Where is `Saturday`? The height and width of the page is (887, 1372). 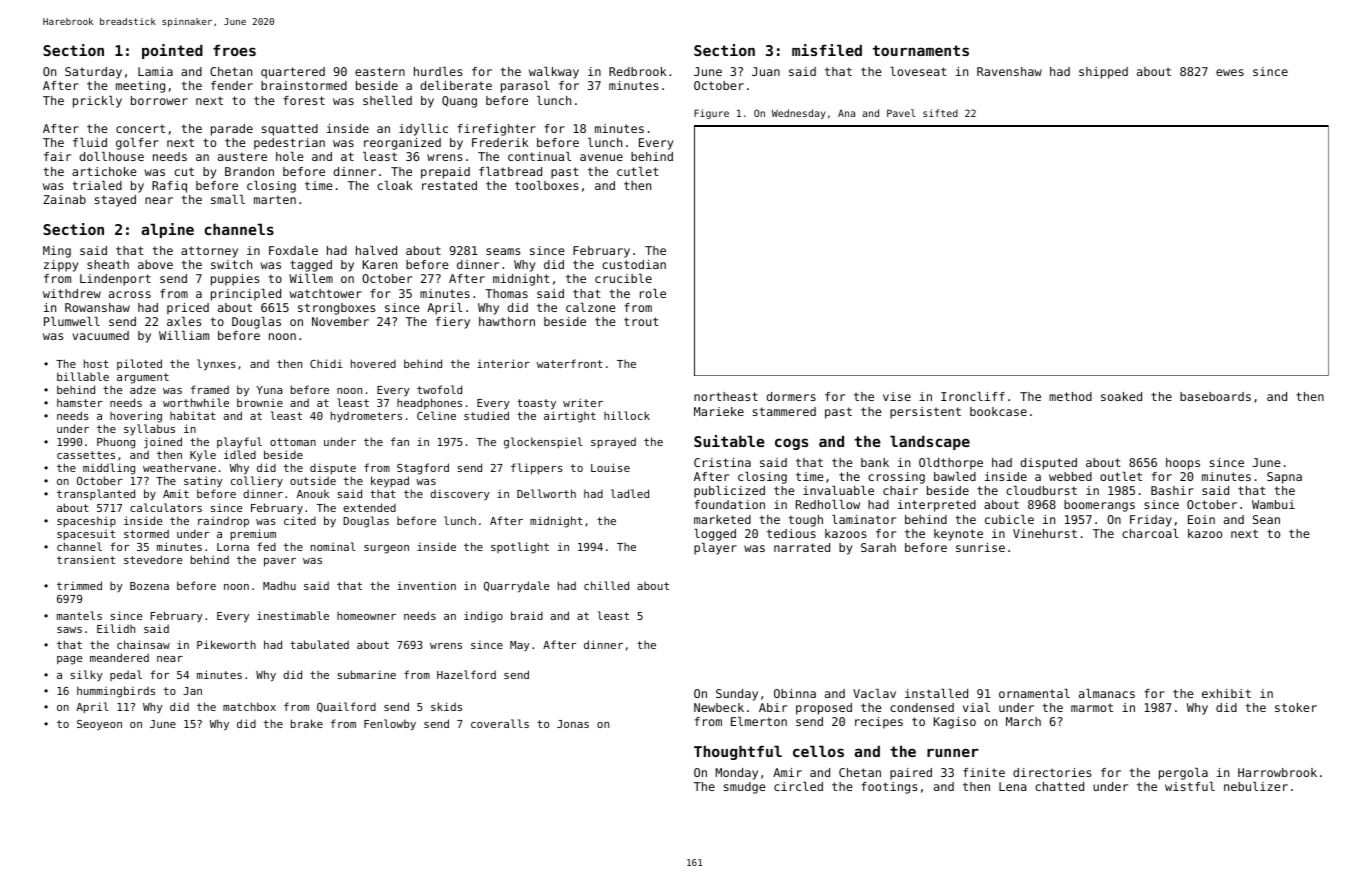
Saturday is located at coordinates (93, 73).
